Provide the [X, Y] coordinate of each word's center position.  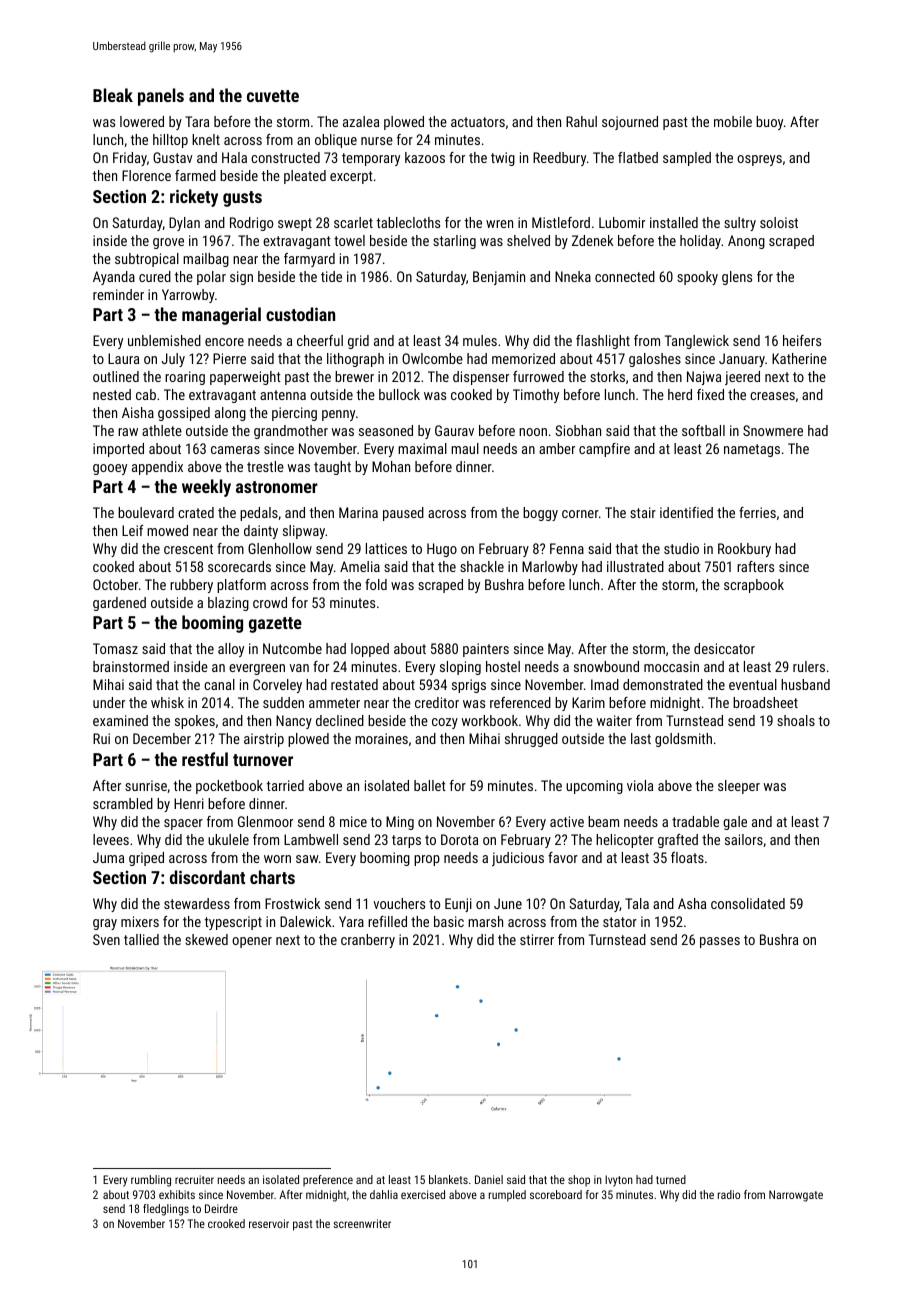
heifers [802, 340]
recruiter [194, 1179]
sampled [687, 159]
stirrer [537, 939]
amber [557, 448]
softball [703, 430]
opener [252, 942]
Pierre [229, 358]
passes [720, 942]
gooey [110, 469]
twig [503, 159]
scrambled [123, 803]
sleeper [739, 787]
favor [563, 857]
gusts [242, 199]
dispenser [481, 378]
